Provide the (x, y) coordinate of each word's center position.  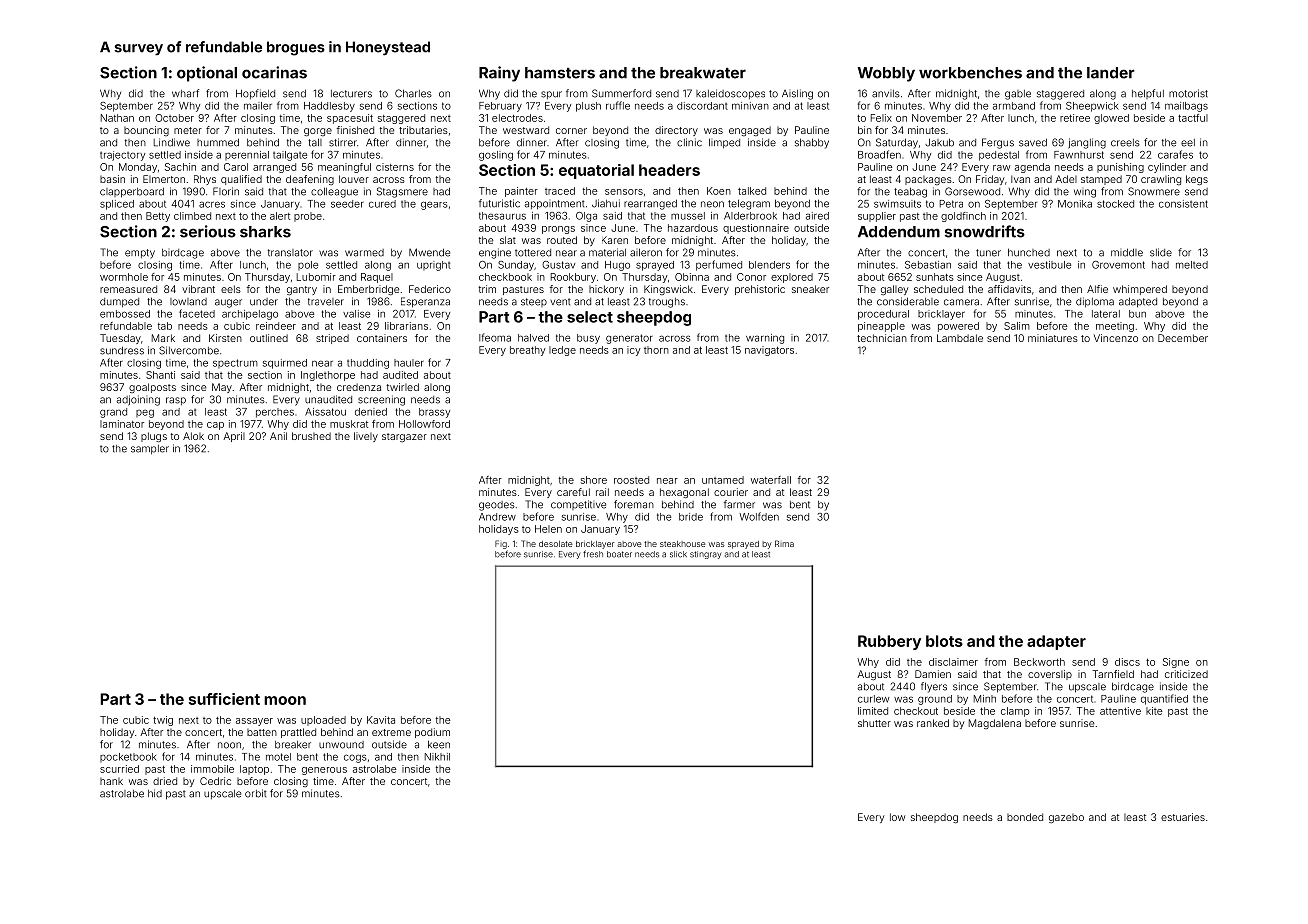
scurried (119, 769)
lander (1111, 73)
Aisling (797, 94)
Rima (784, 543)
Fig (501, 544)
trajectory (122, 156)
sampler (150, 449)
